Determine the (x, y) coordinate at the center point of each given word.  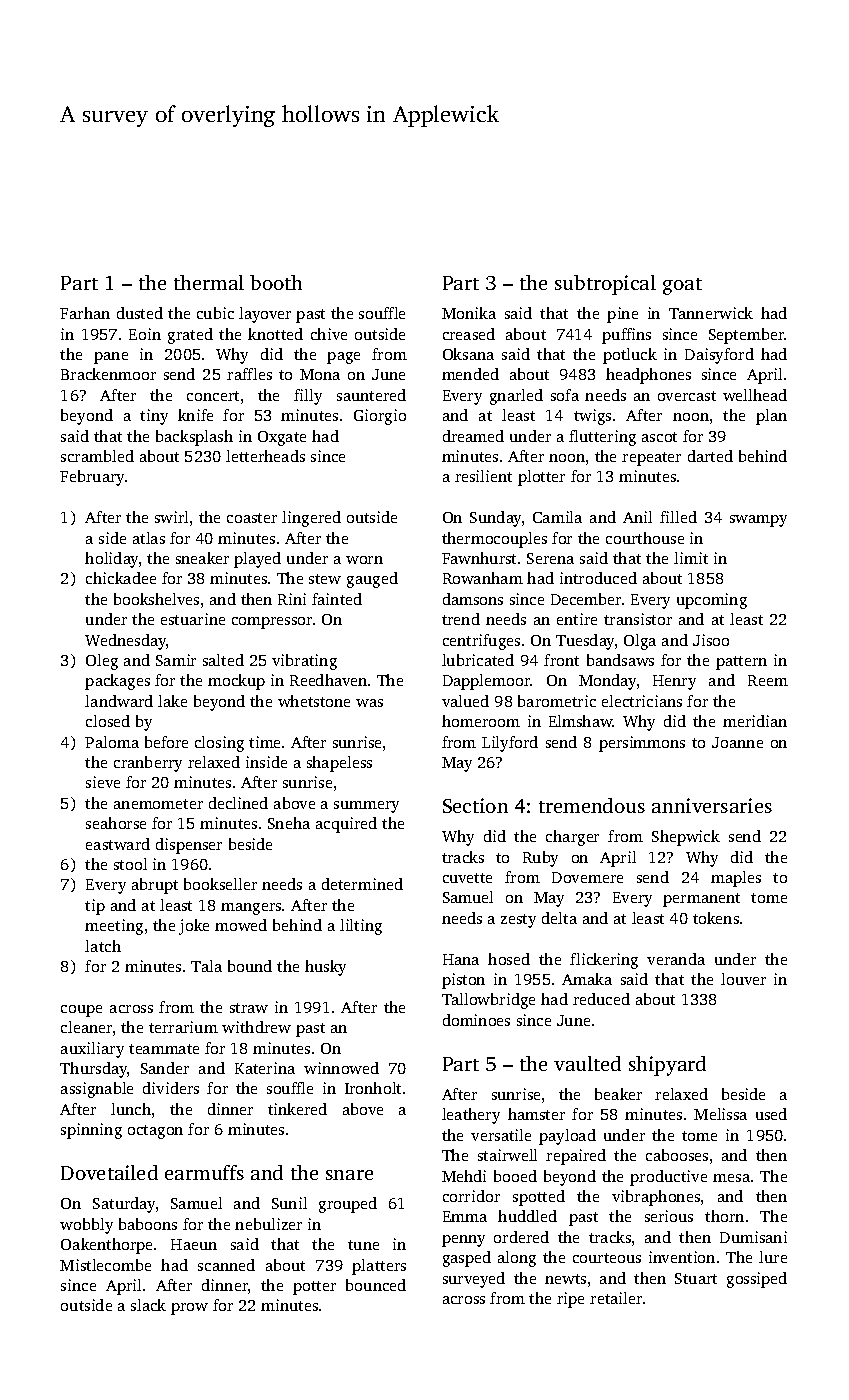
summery (366, 807)
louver (743, 979)
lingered (311, 519)
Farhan (85, 313)
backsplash (194, 438)
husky (325, 968)
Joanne (737, 742)
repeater (651, 459)
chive (329, 334)
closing (219, 744)
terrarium (183, 1027)
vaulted (587, 1063)
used (771, 1114)
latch (103, 946)
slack (148, 1305)
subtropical (605, 285)
